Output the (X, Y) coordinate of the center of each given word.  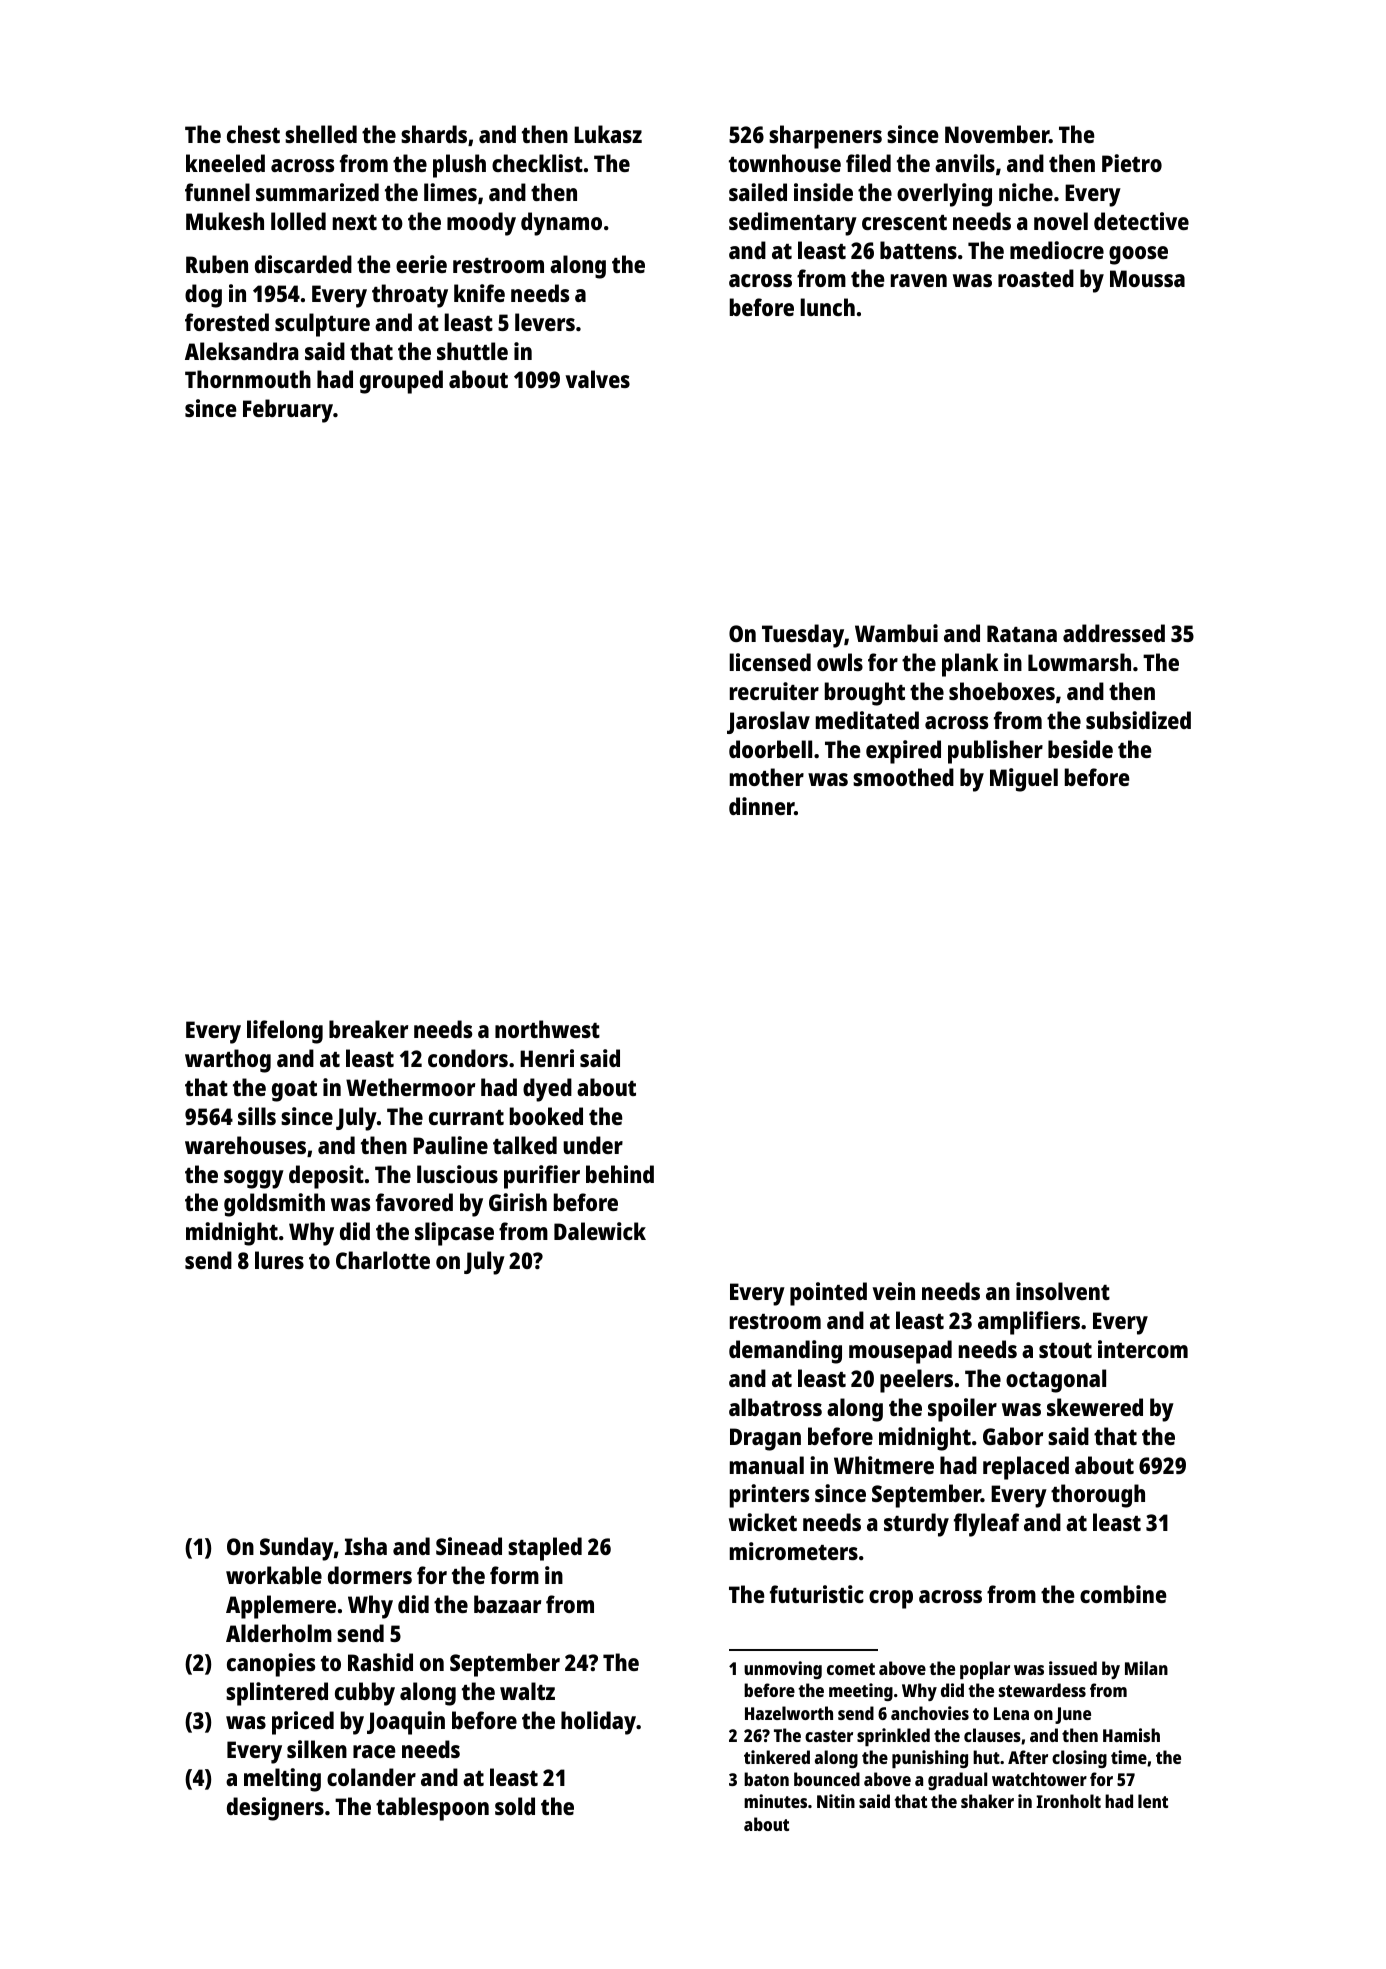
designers (275, 1809)
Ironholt (1068, 1801)
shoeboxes (1002, 691)
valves (597, 379)
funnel (217, 192)
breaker (368, 1029)
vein (893, 1291)
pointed (828, 1294)
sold (515, 1806)
